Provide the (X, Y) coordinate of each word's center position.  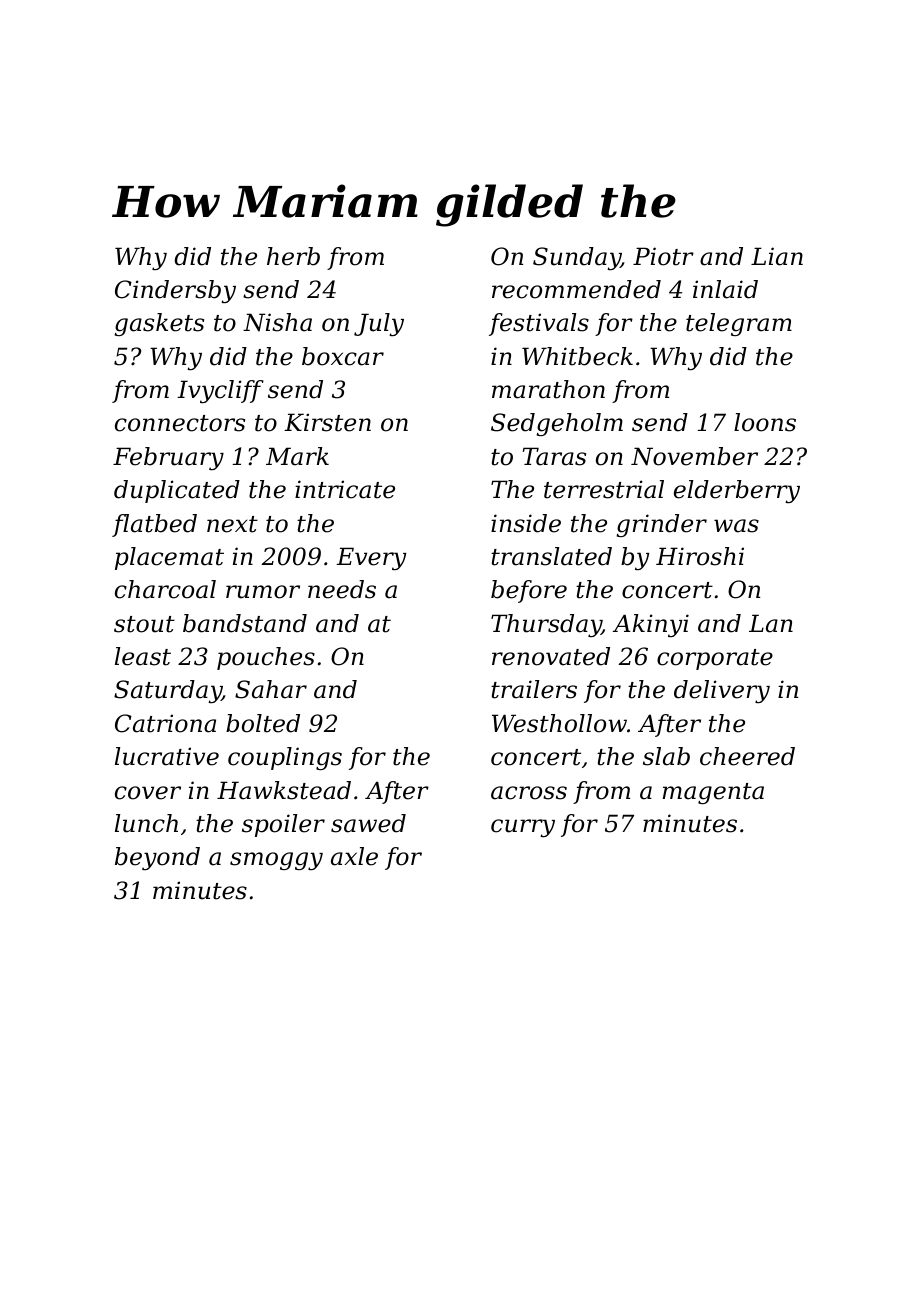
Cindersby (175, 291)
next (232, 524)
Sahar (271, 689)
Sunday (577, 258)
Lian (777, 256)
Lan (771, 623)
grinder (662, 525)
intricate (345, 489)
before (529, 591)
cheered (747, 756)
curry (523, 828)
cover (148, 793)
